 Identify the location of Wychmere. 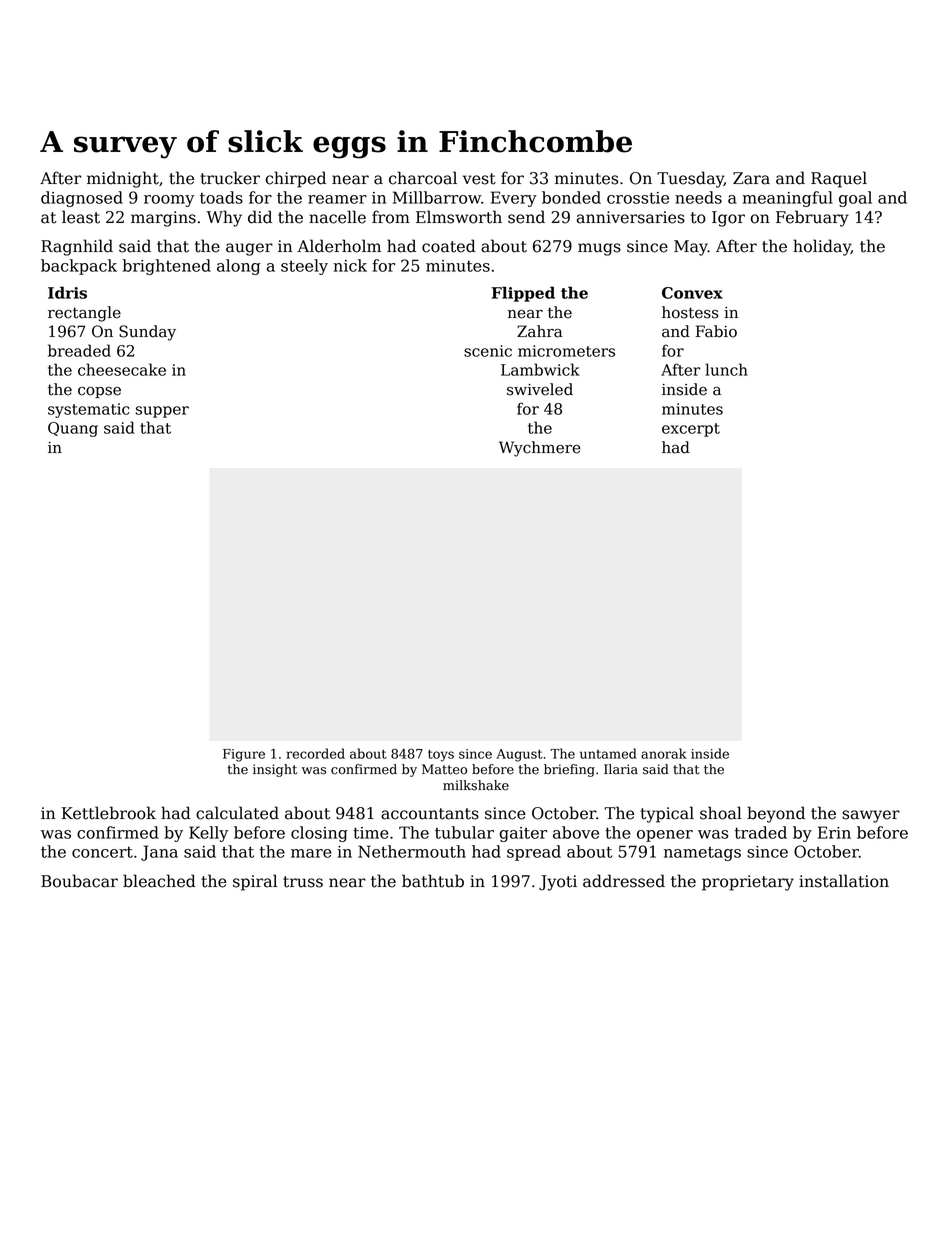
(540, 449).
